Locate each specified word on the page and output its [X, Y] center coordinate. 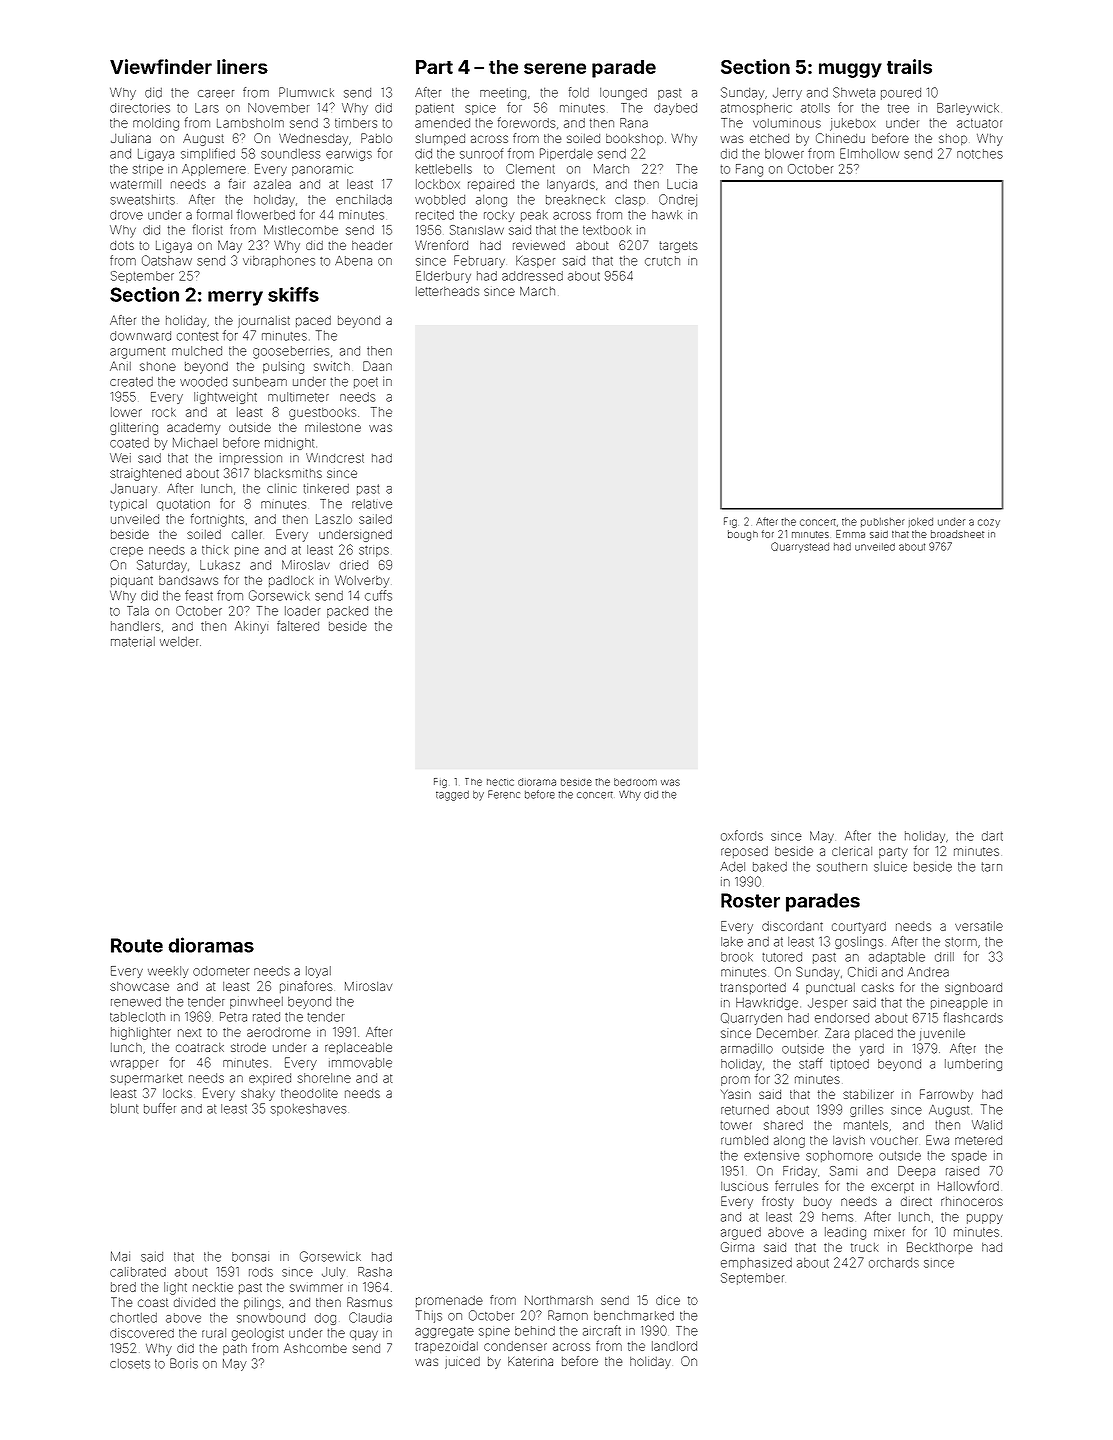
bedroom [635, 782]
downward [140, 336]
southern [842, 867]
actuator [979, 123]
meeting [503, 94]
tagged [452, 796]
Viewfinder [161, 66]
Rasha [375, 1272]
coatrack [200, 1047]
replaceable [358, 1048]
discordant [792, 926]
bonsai [250, 1257]
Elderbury [443, 277]
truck [865, 1247]
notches [980, 154]
